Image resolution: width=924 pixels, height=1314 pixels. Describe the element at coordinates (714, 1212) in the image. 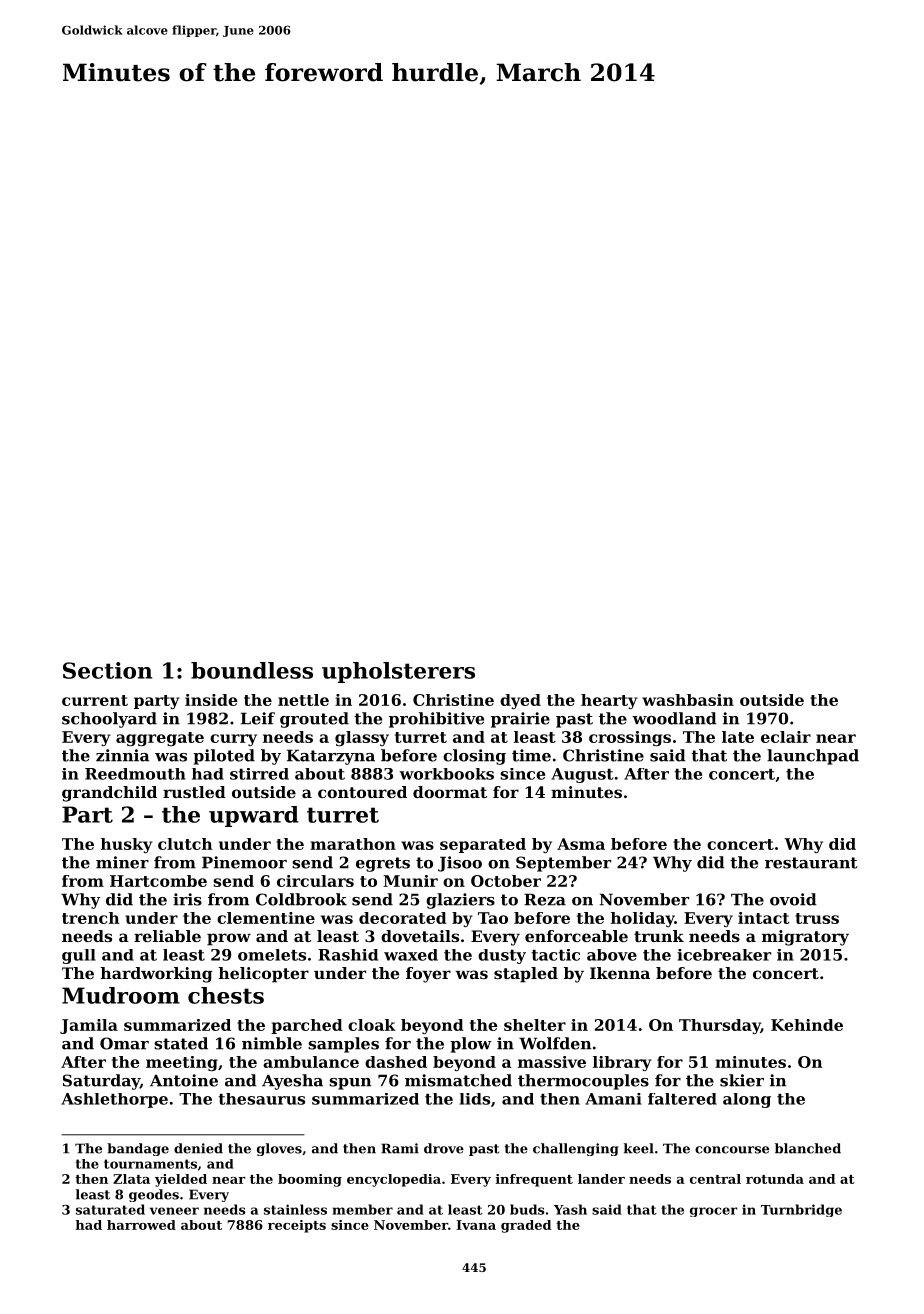

I see `grocer` at that location.
